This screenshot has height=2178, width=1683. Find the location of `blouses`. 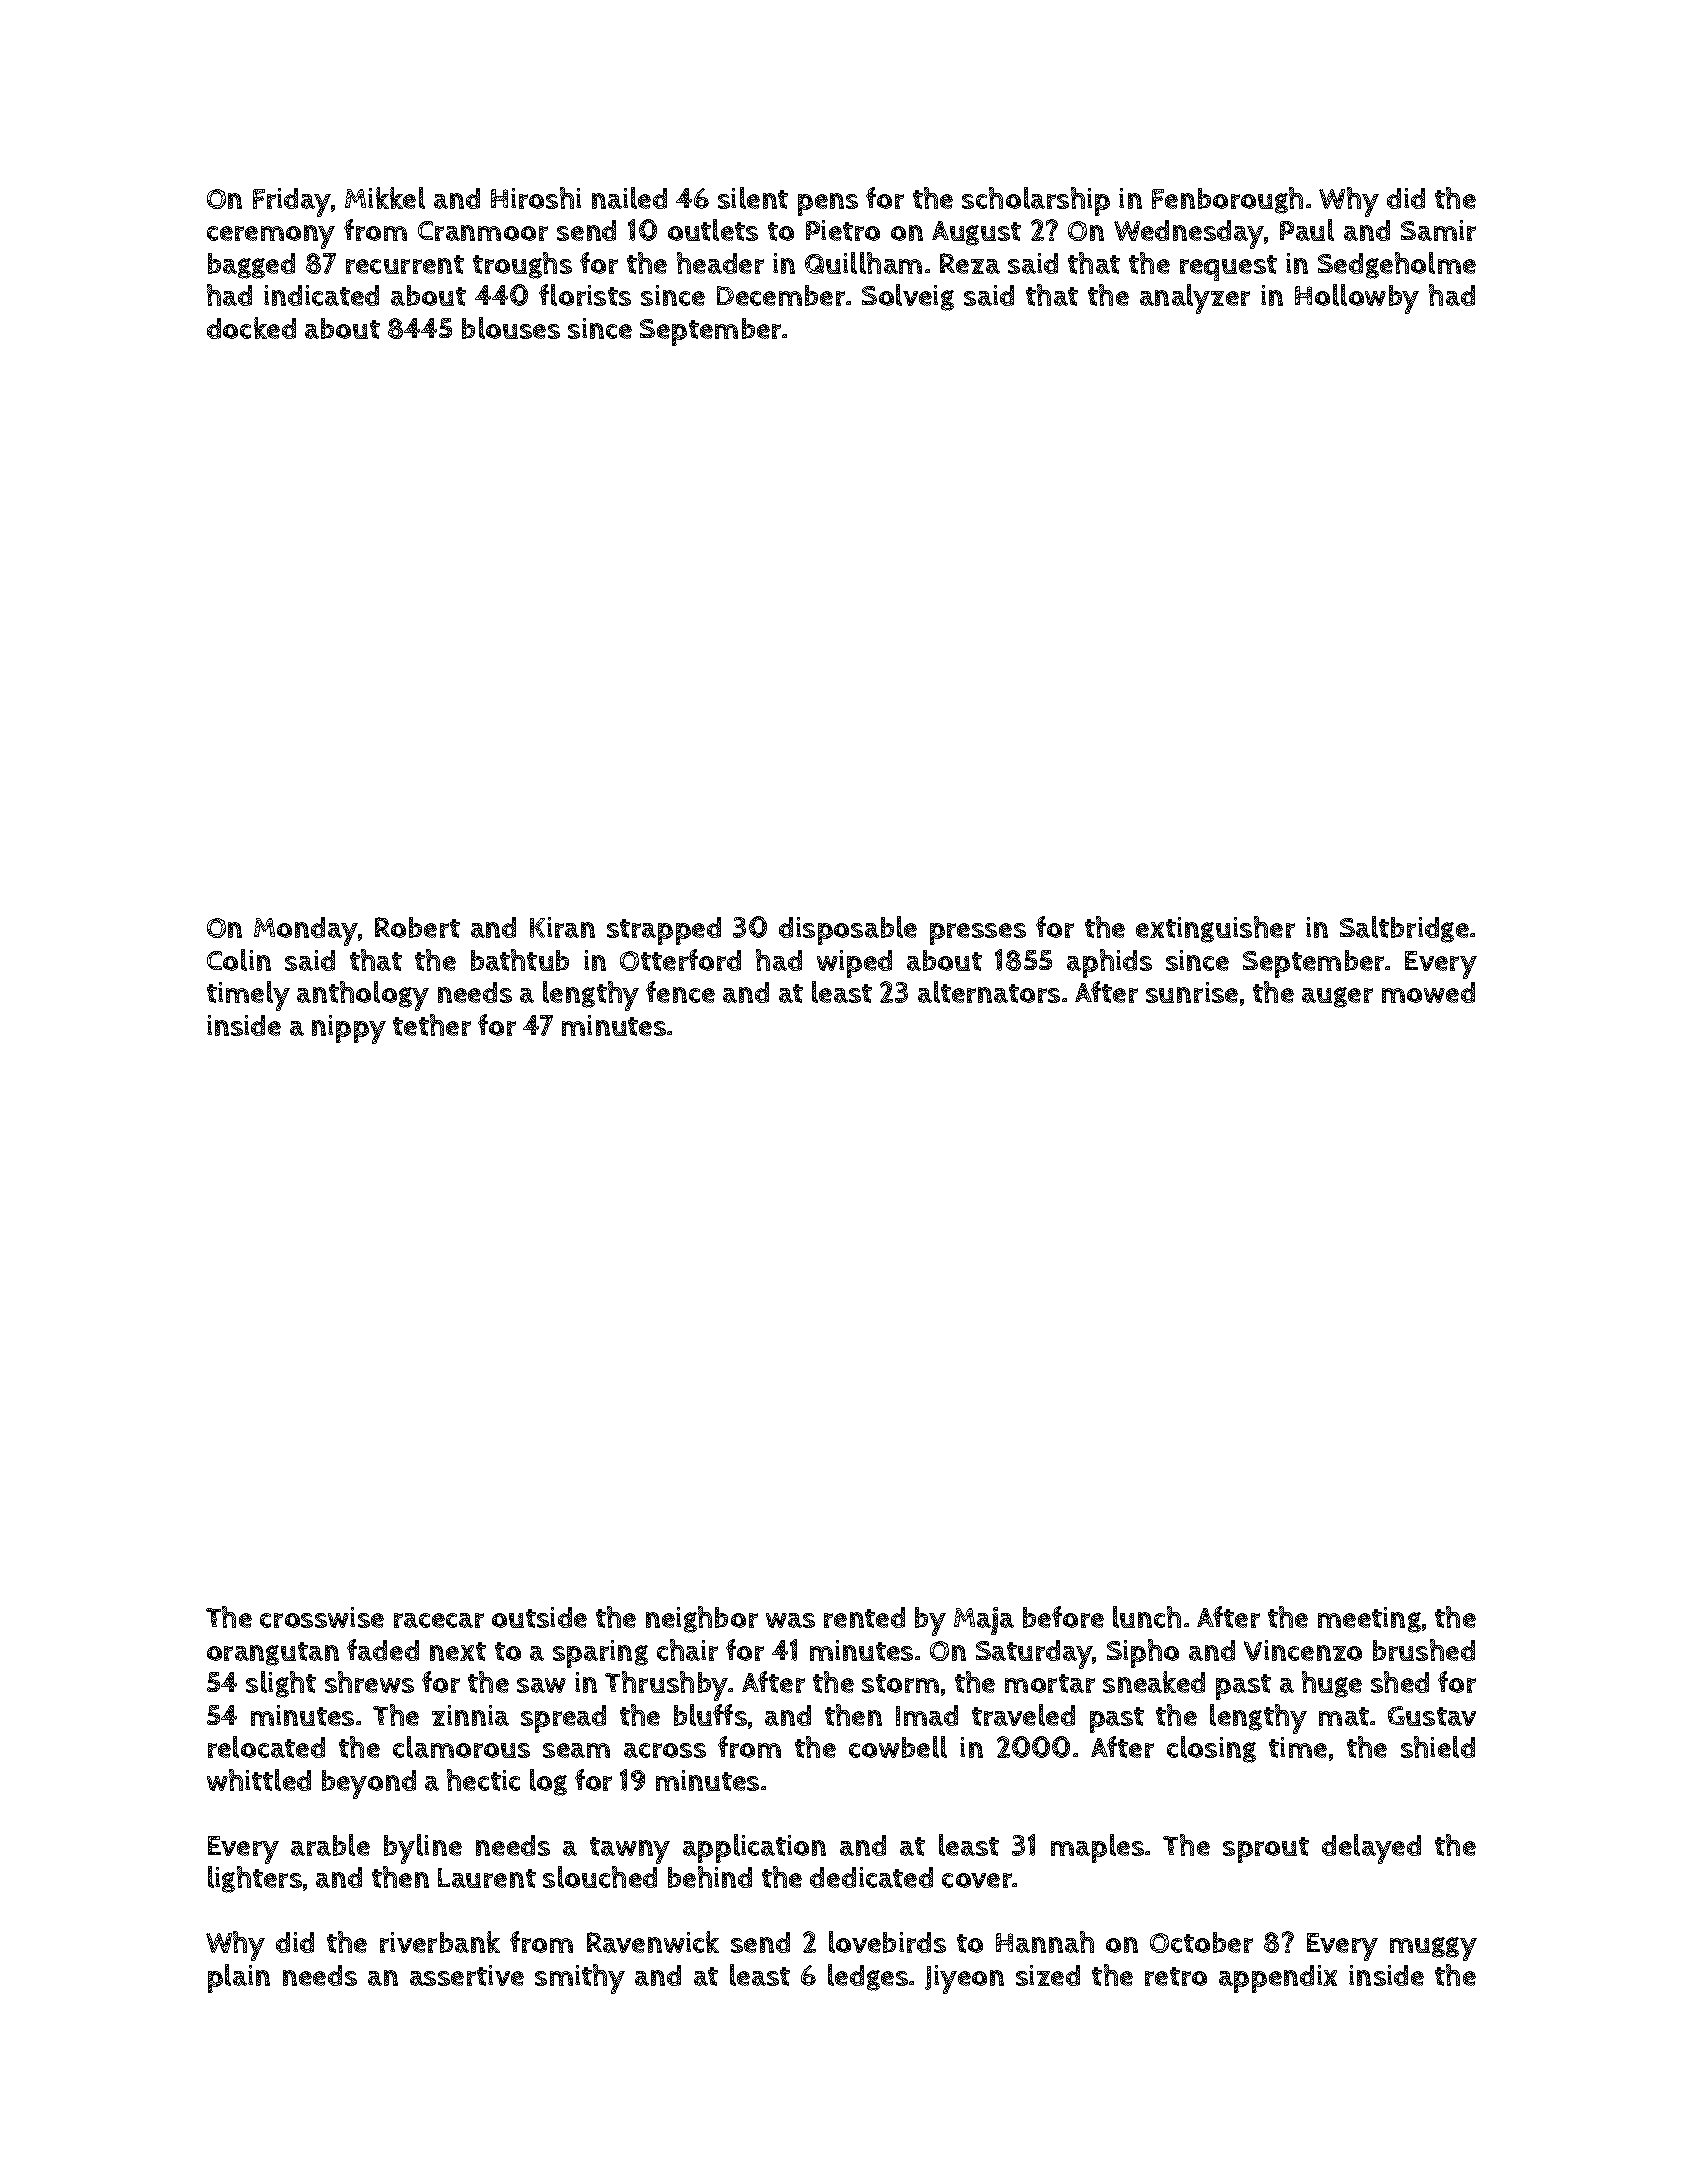

blouses is located at coordinates (511, 328).
